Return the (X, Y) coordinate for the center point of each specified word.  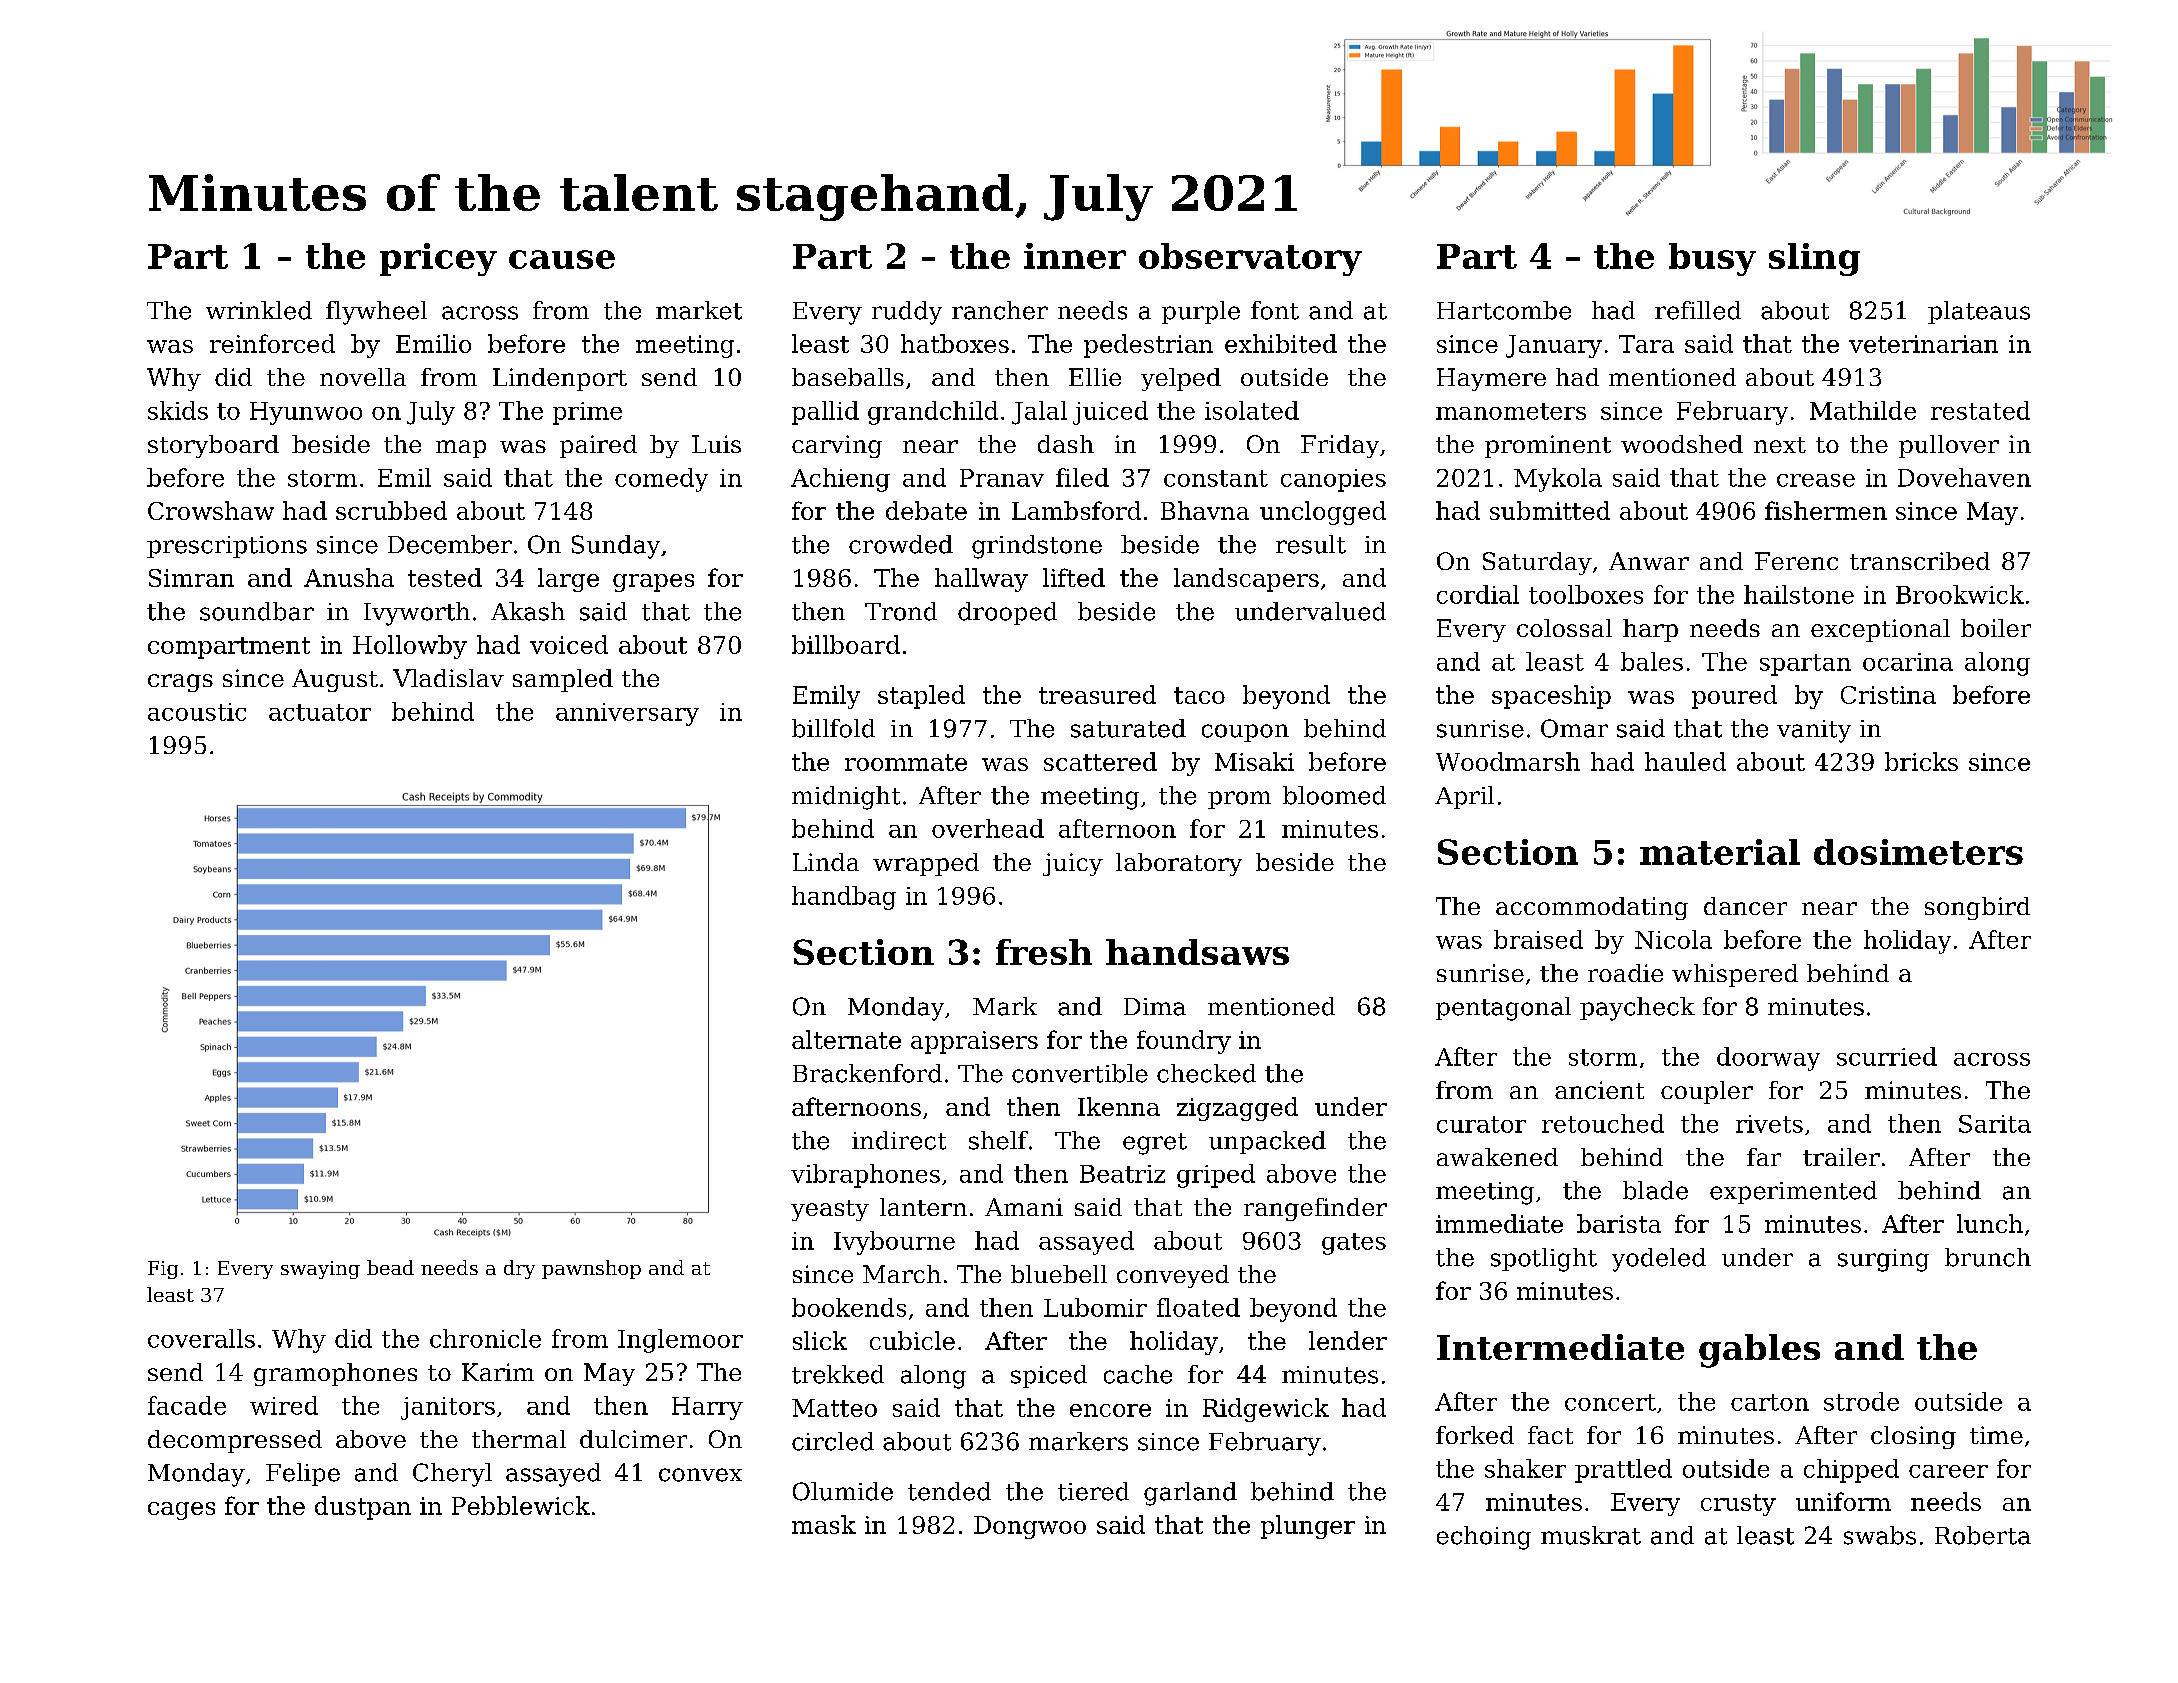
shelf (998, 1140)
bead (390, 1267)
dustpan (363, 1508)
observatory (1250, 259)
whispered (1735, 975)
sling (1814, 259)
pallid (825, 413)
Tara (1646, 344)
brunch (1988, 1257)
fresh (1044, 952)
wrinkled (259, 310)
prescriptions (227, 547)
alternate (846, 1039)
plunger (1308, 1527)
